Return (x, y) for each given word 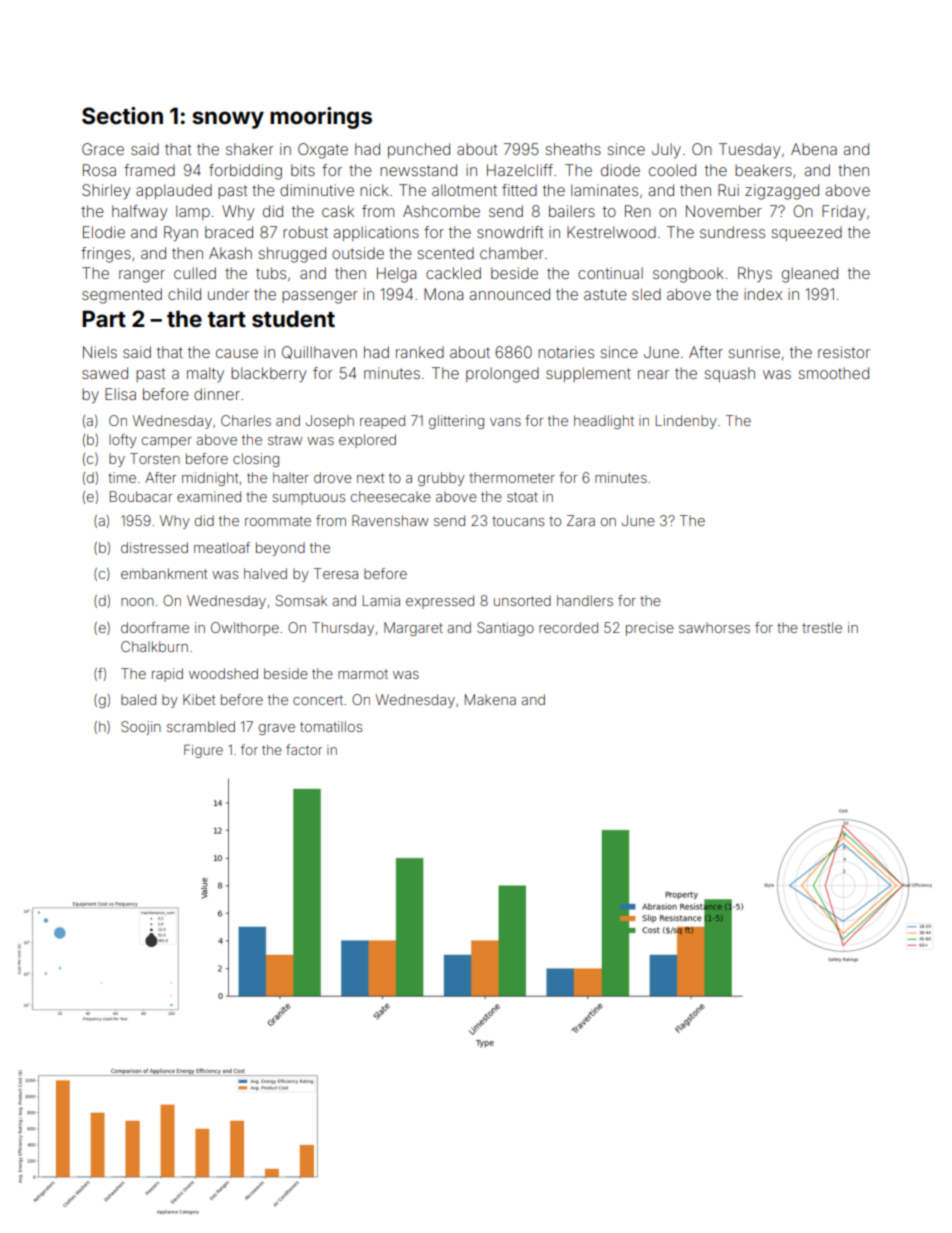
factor (304, 749)
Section (122, 115)
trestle (822, 627)
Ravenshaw (390, 520)
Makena (490, 699)
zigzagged (782, 192)
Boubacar (141, 496)
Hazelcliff (520, 170)
